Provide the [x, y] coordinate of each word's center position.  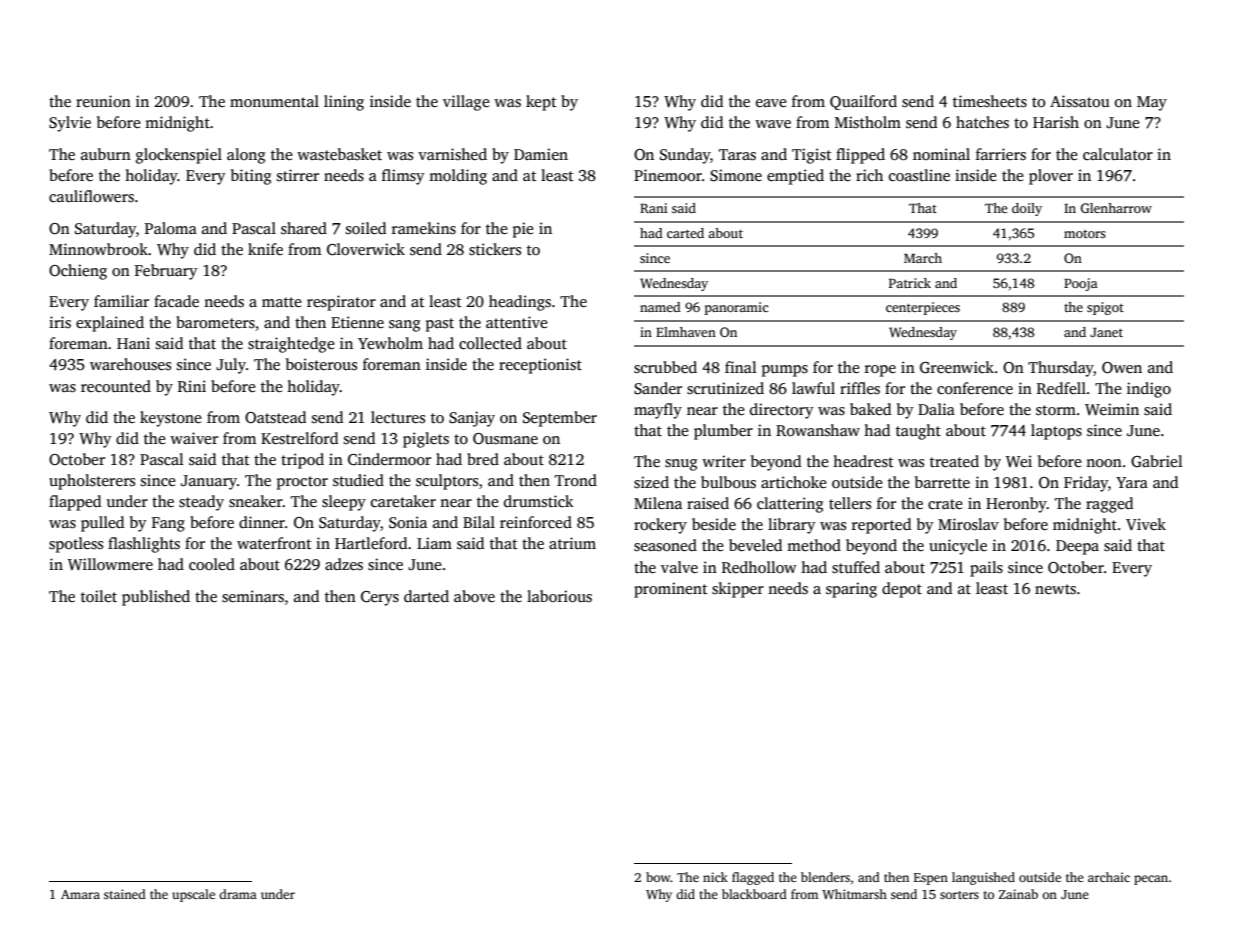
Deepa [1077, 547]
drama [238, 894]
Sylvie [70, 124]
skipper [738, 590]
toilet [99, 596]
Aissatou [1080, 101]
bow [658, 877]
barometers [215, 322]
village [466, 103]
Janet [1106, 332]
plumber [723, 432]
